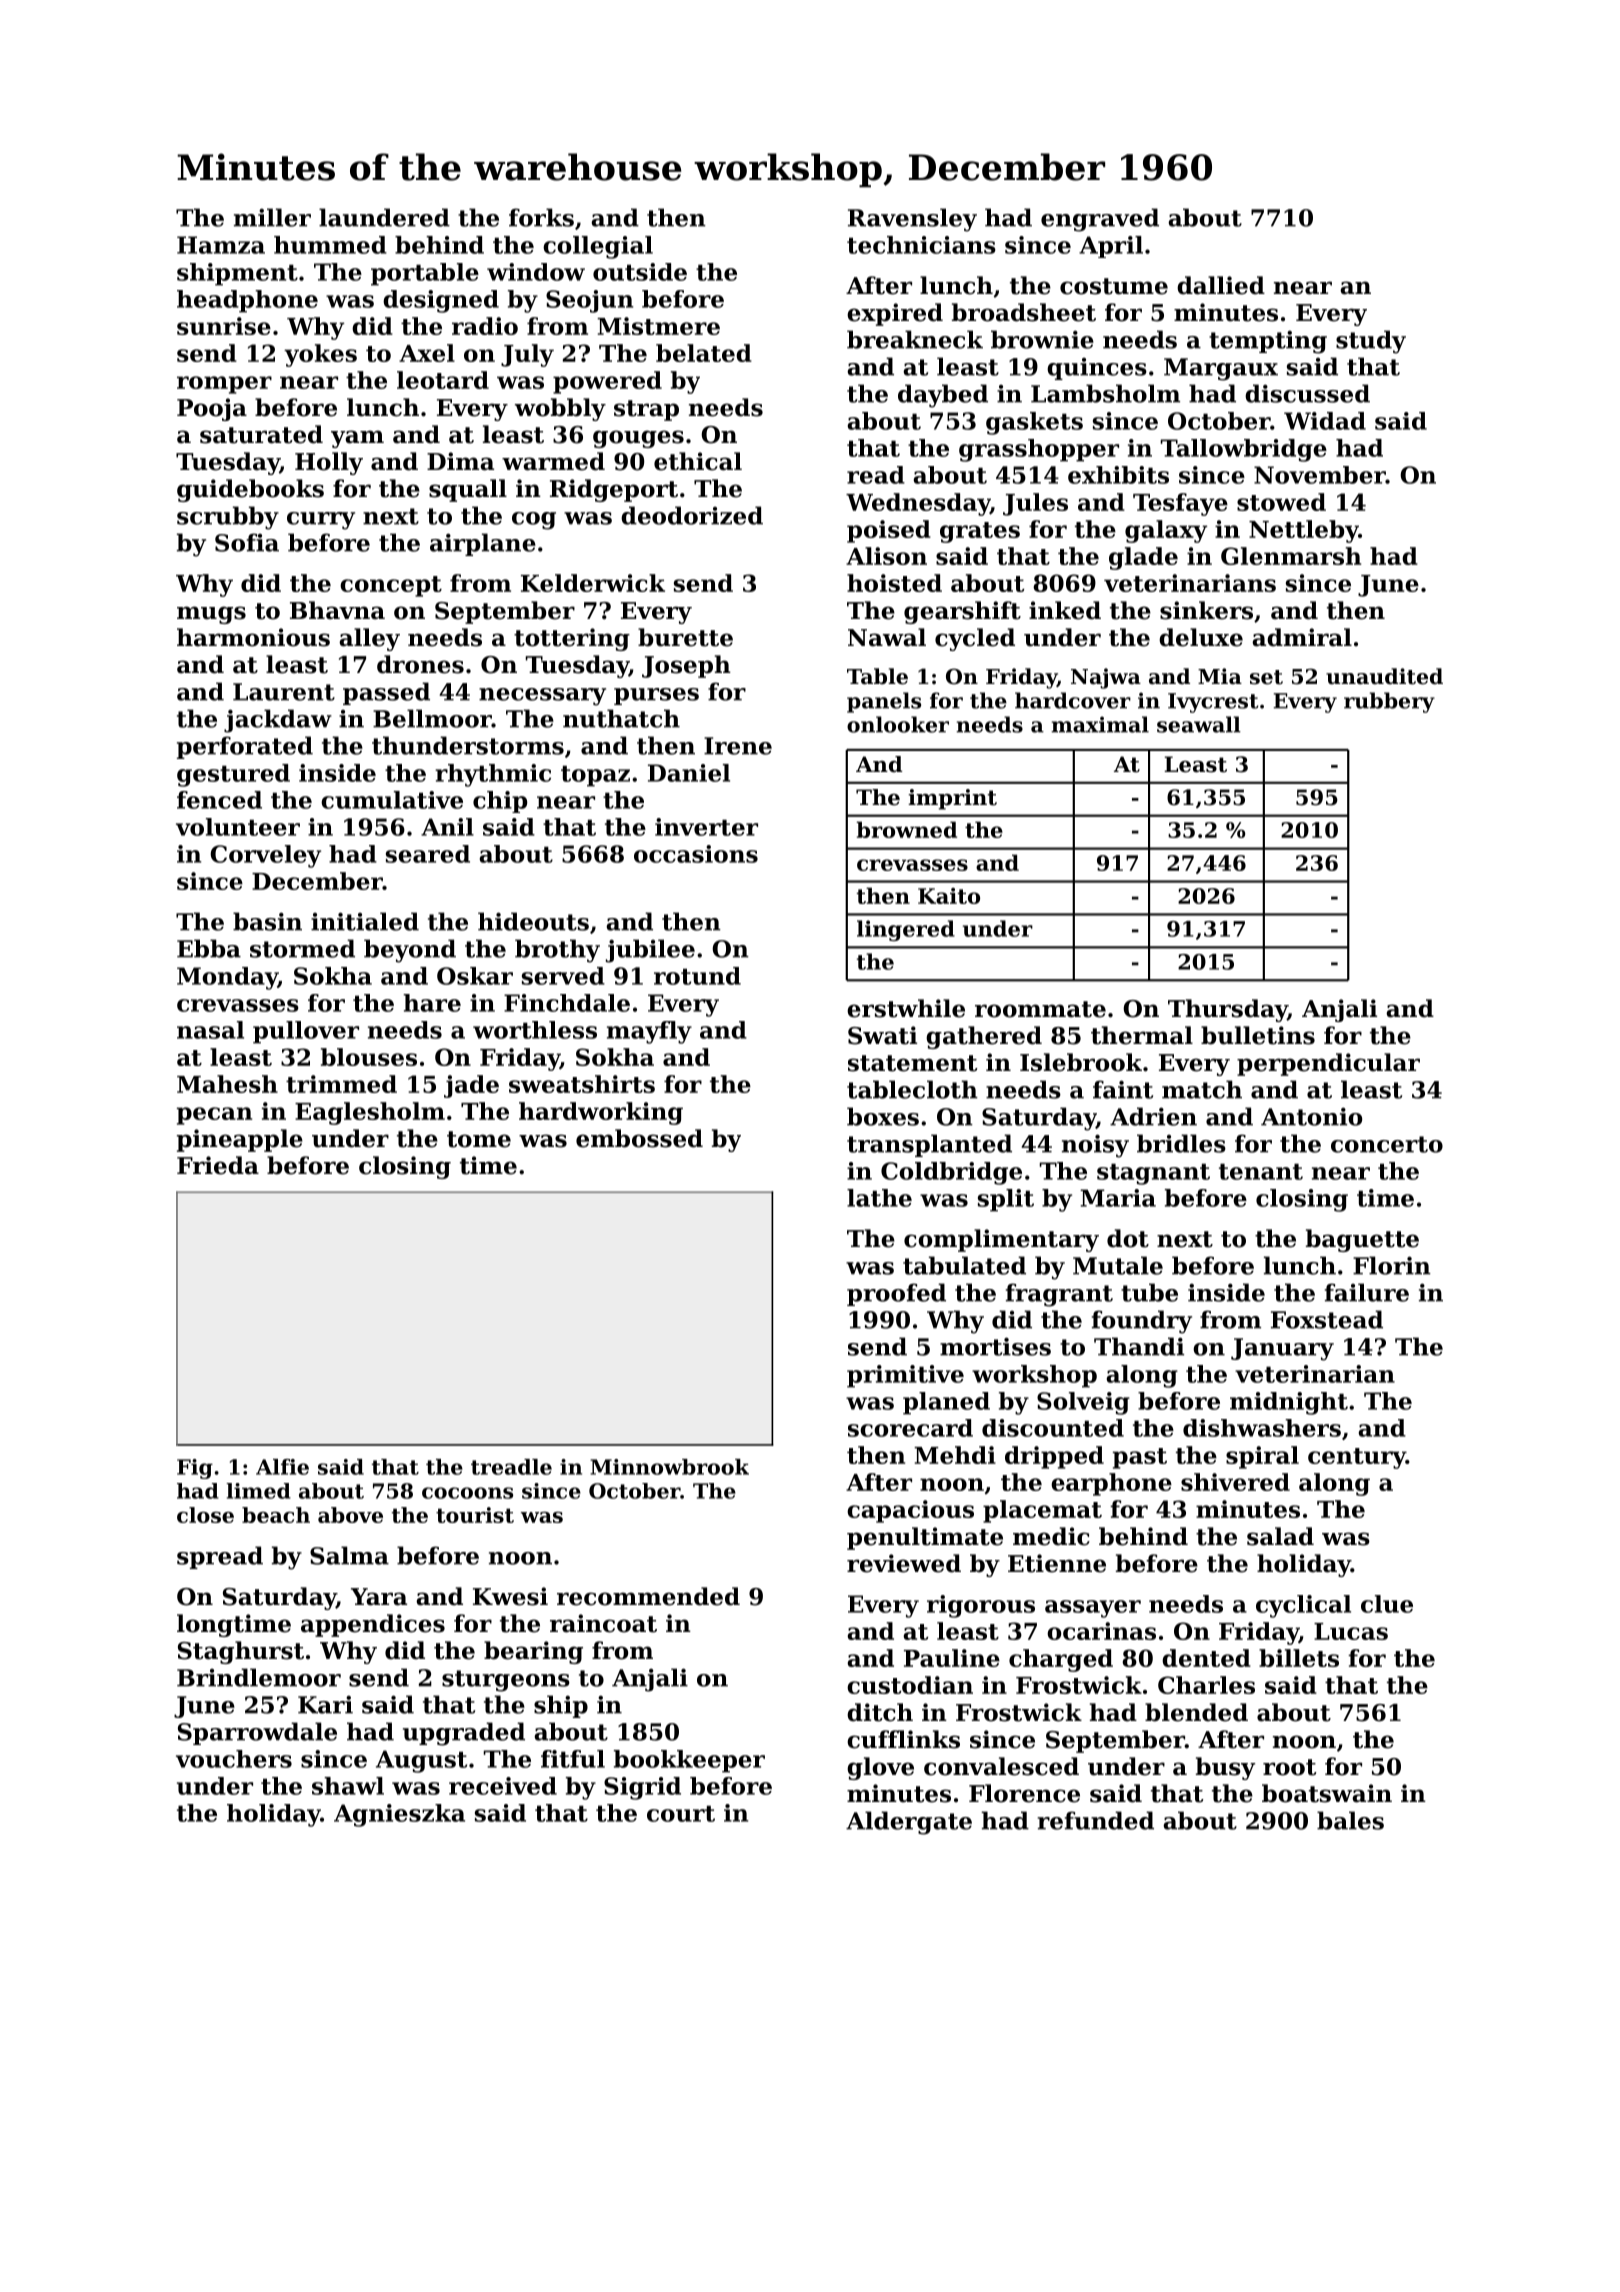 The width and height of the image is (1620, 2292). Describe the element at coordinates (1304, 531) in the image. I see `Nettleby` at that location.
